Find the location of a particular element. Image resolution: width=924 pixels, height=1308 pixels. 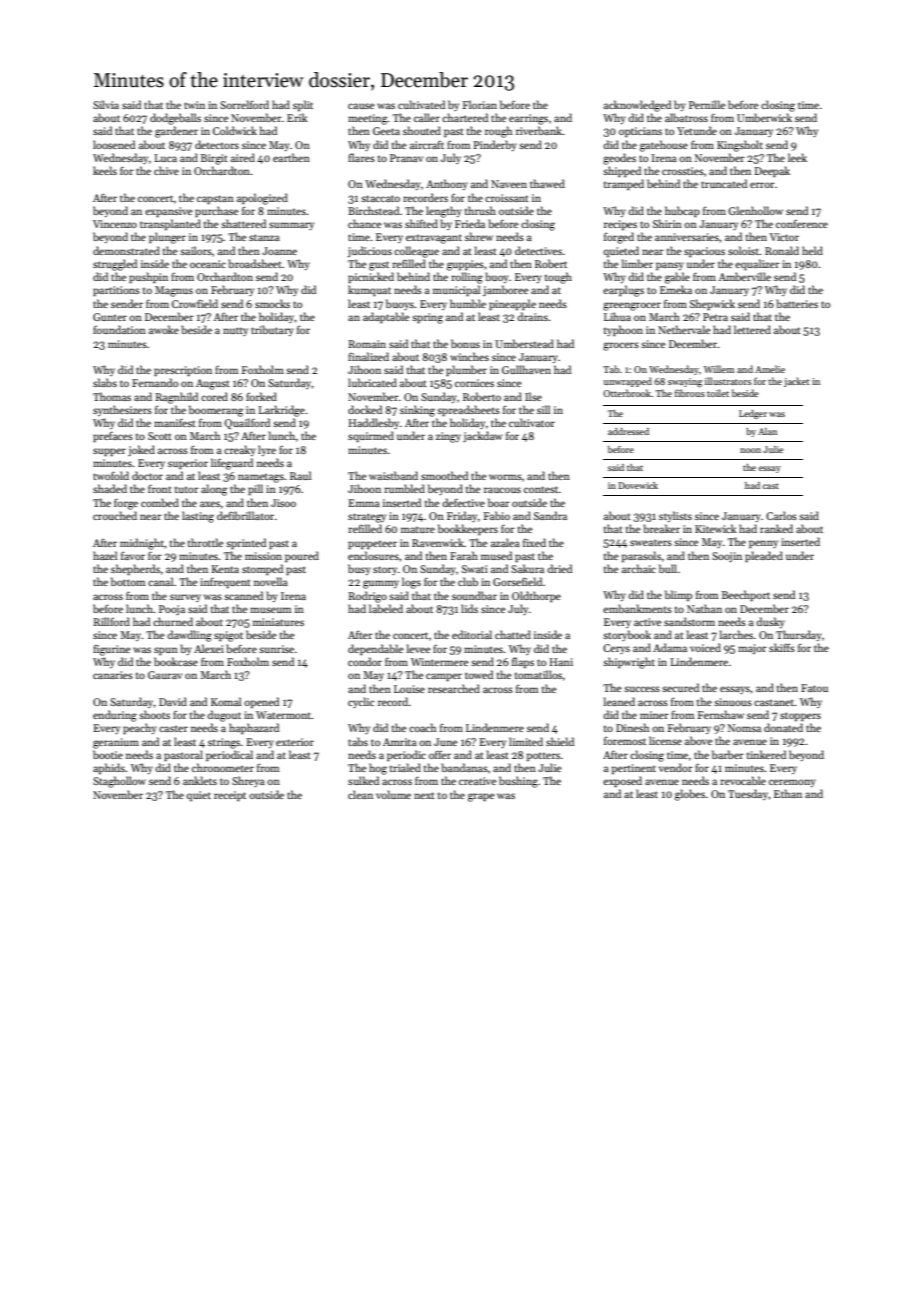

sprinted is located at coordinates (246, 543).
